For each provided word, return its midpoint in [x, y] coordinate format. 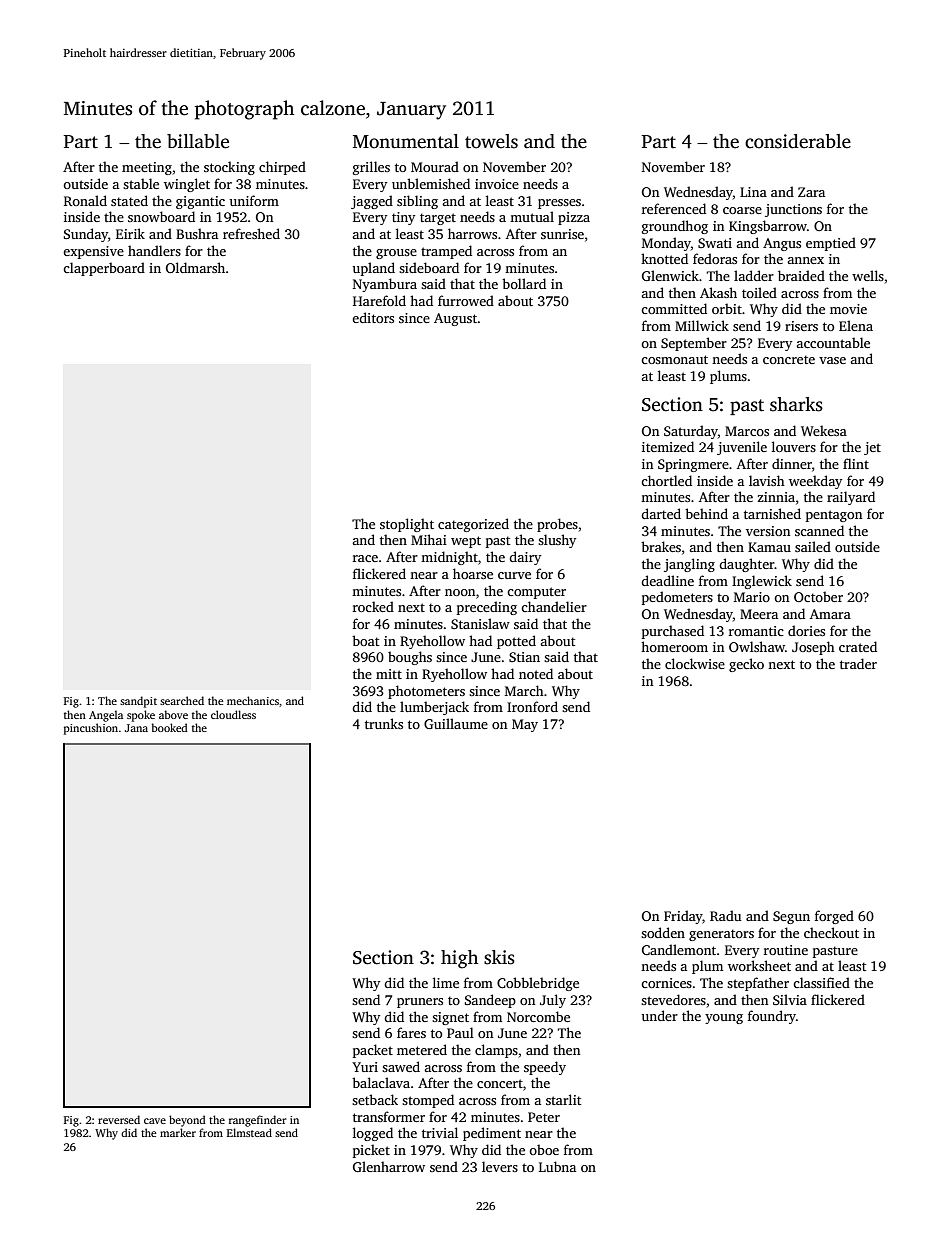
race [365, 558]
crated [858, 646]
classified [821, 982]
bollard [524, 283]
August [455, 319]
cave [155, 1121]
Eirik [130, 233]
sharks [796, 404]
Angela [106, 716]
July [553, 1001]
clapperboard [104, 269]
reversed [119, 1119]
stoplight [407, 525]
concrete [789, 359]
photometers [426, 692]
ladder [754, 275]
